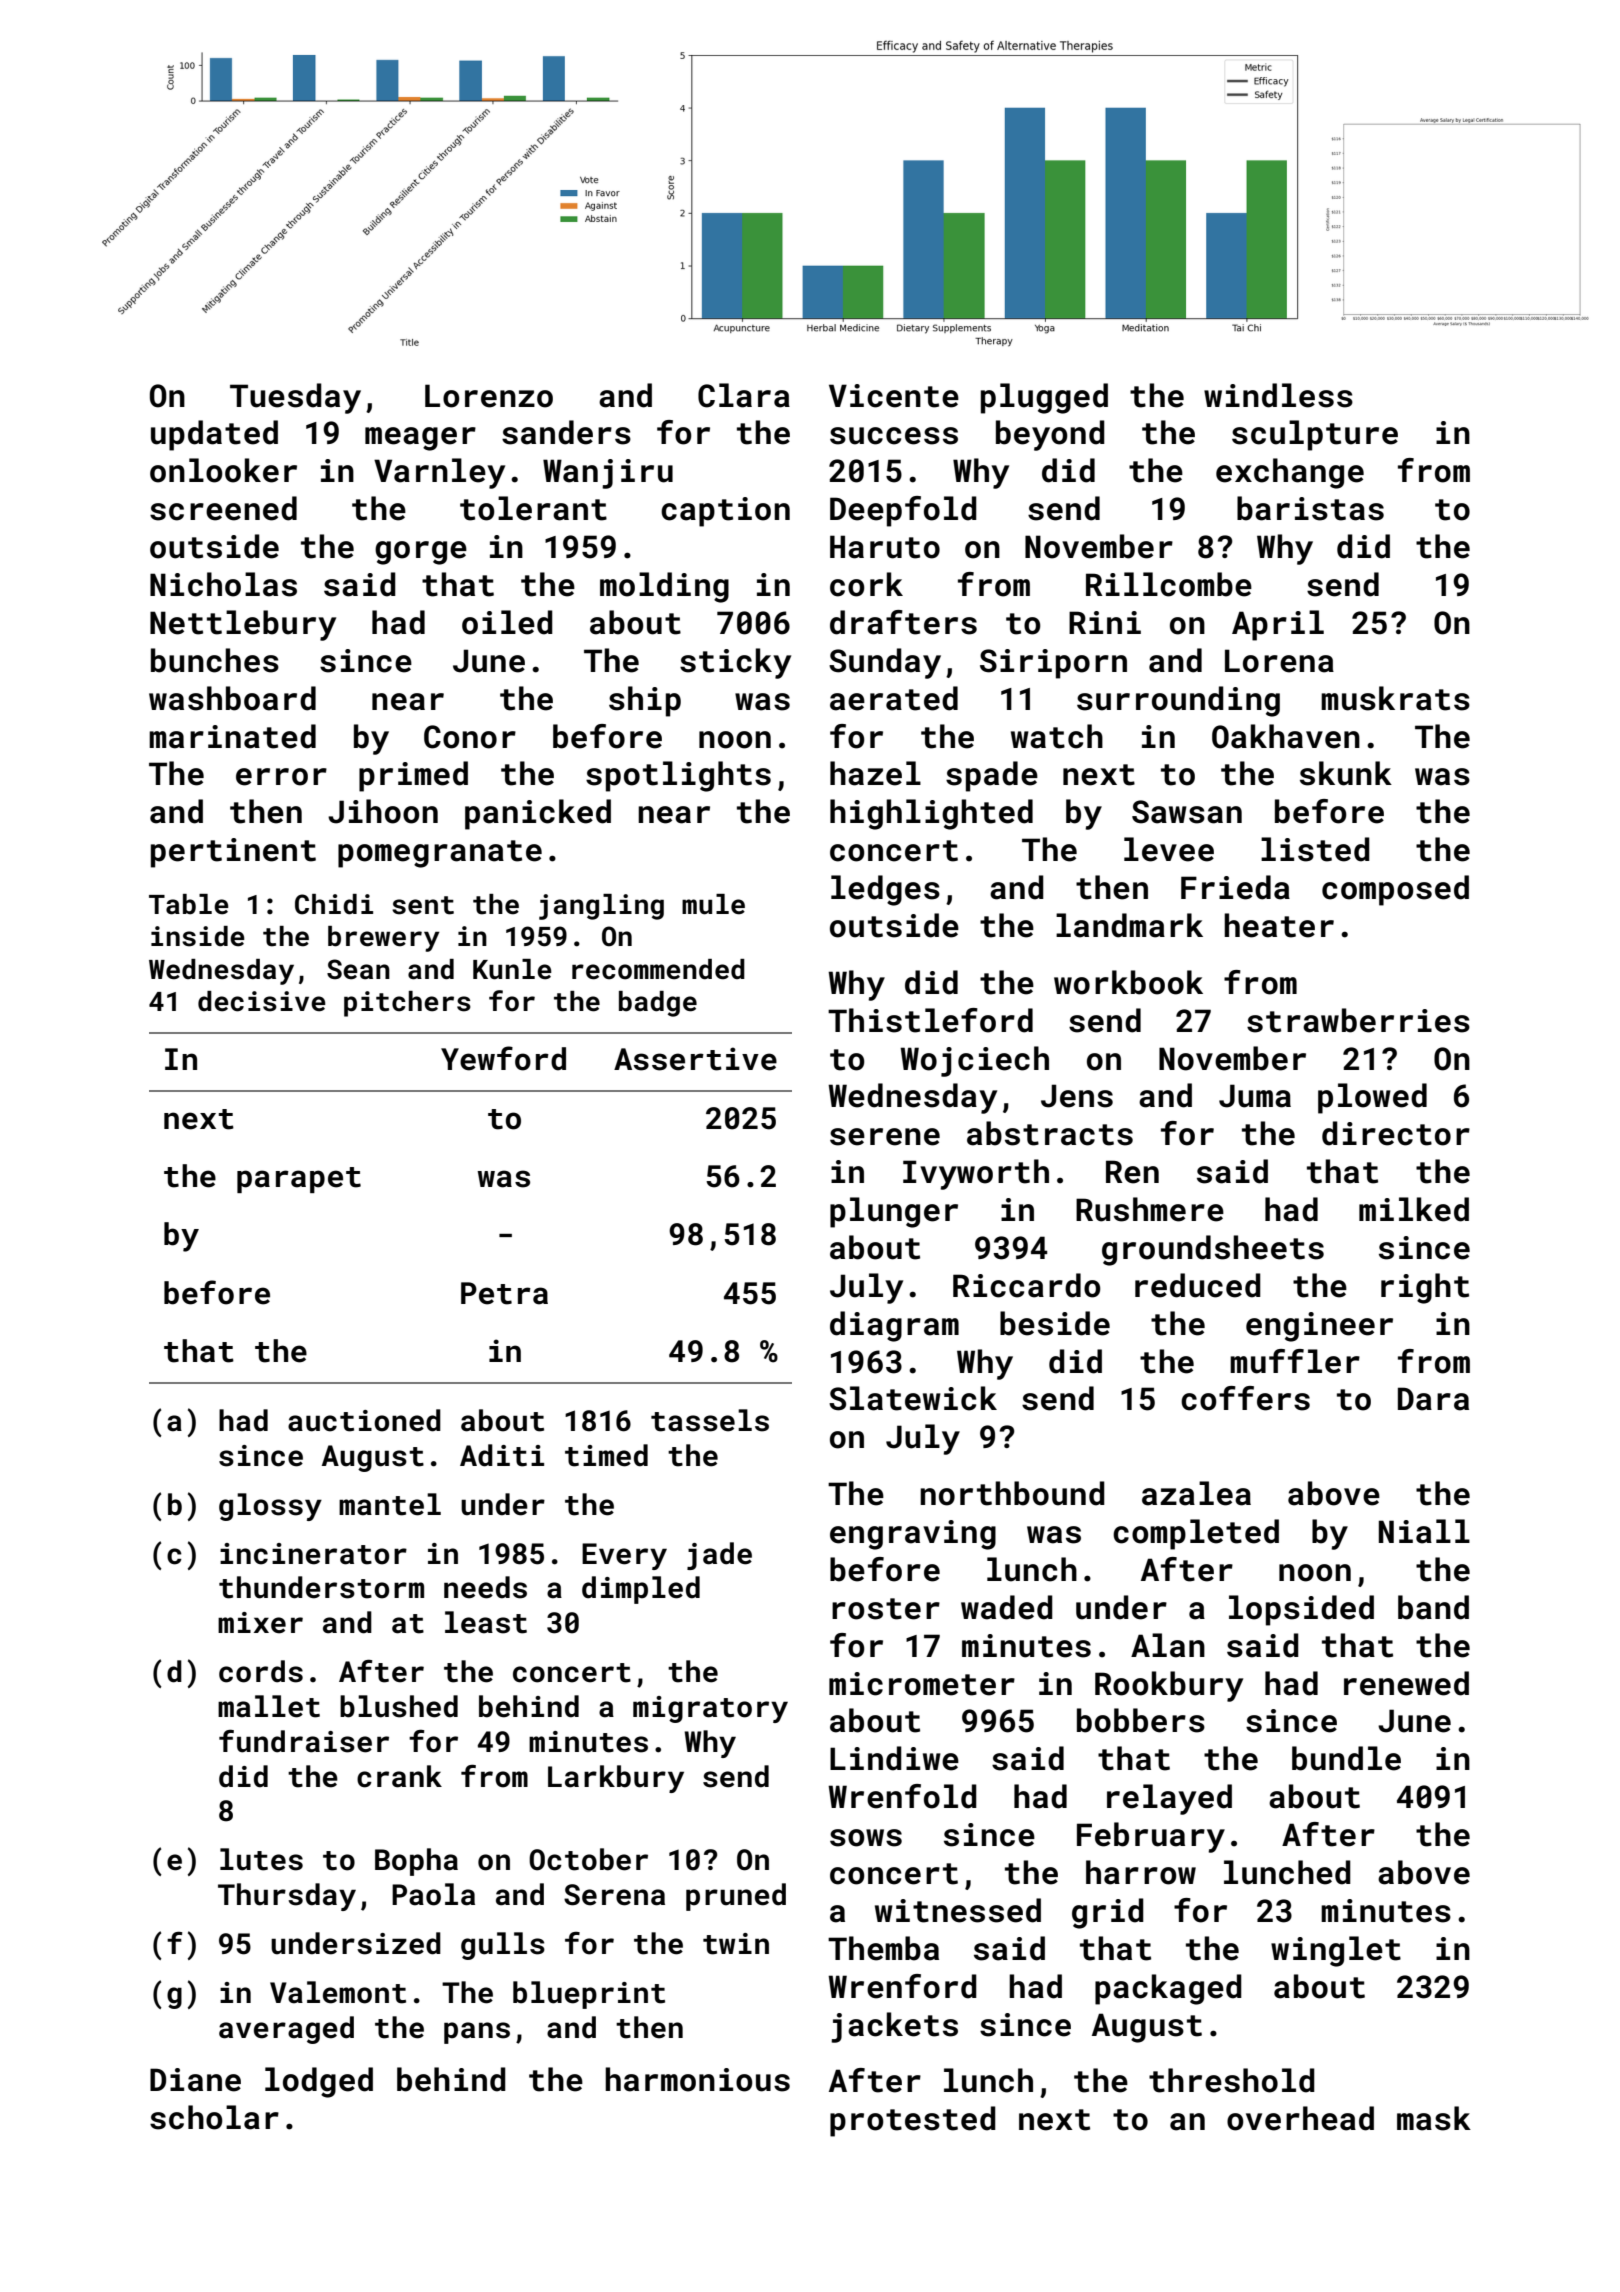 The image size is (1620, 2292). Describe the element at coordinates (894, 396) in the screenshot. I see `Vicente` at that location.
